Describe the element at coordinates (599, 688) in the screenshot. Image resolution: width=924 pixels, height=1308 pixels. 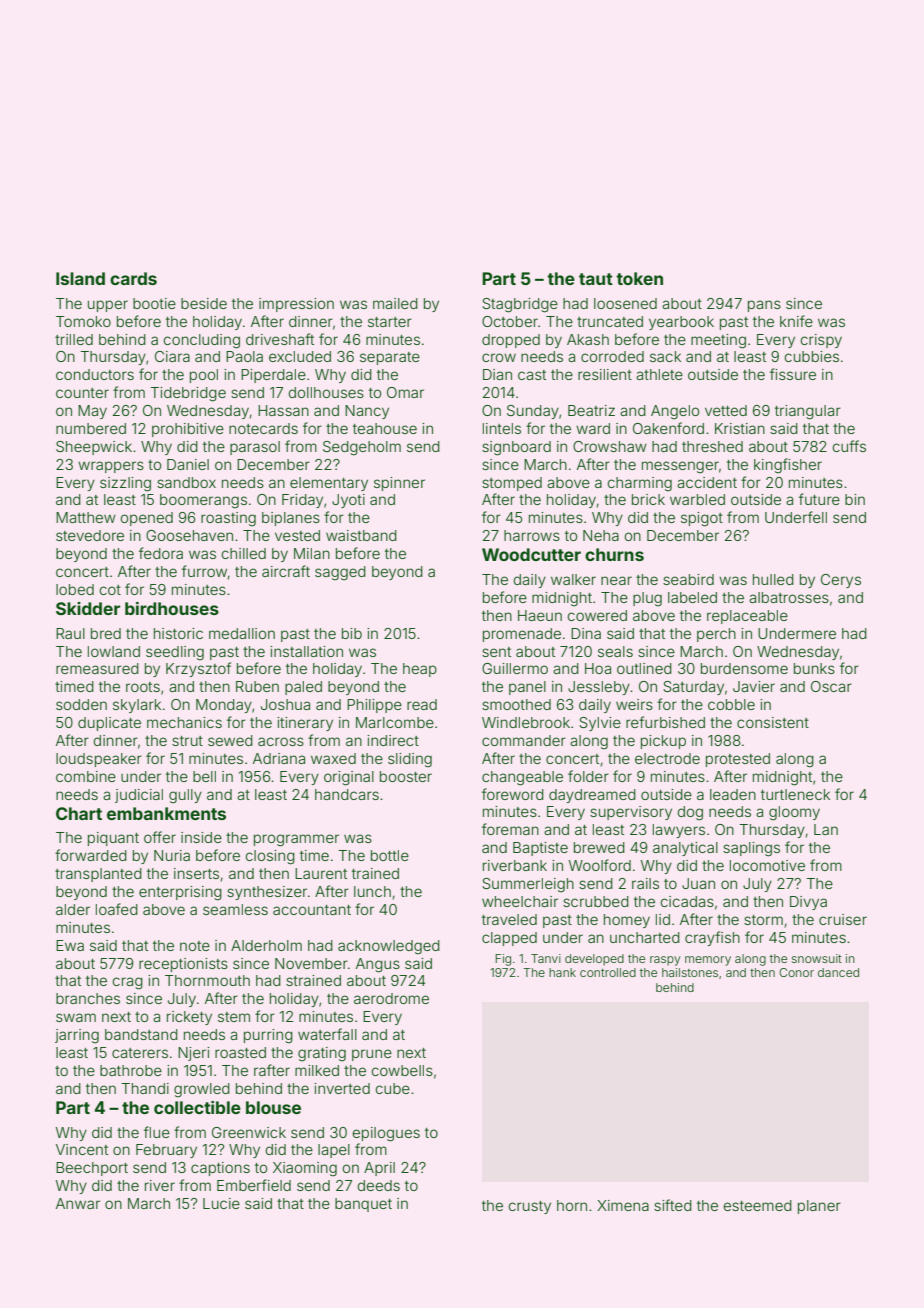
I see `Jessleby` at that location.
